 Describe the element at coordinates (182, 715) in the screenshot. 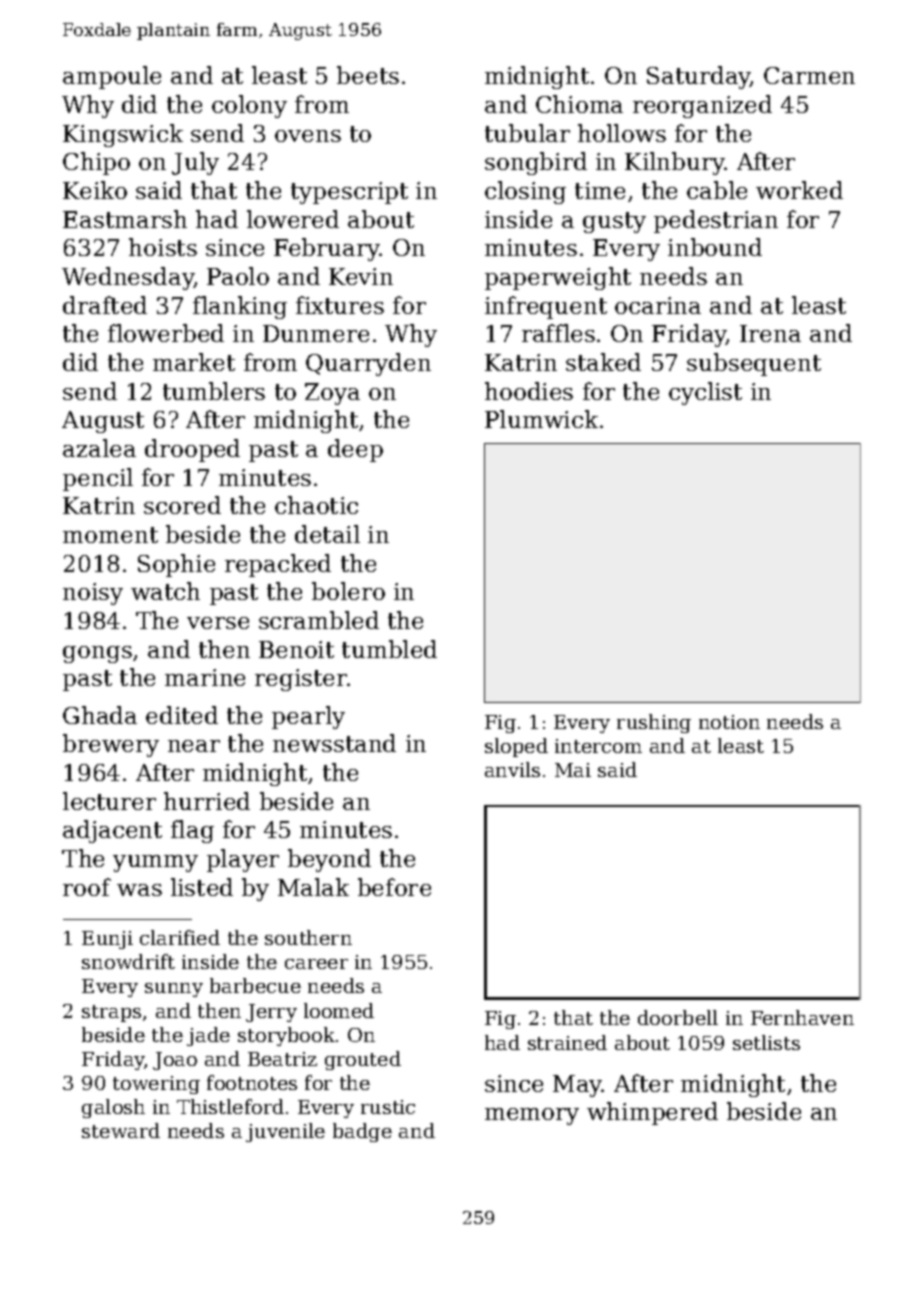

I see `edited` at that location.
